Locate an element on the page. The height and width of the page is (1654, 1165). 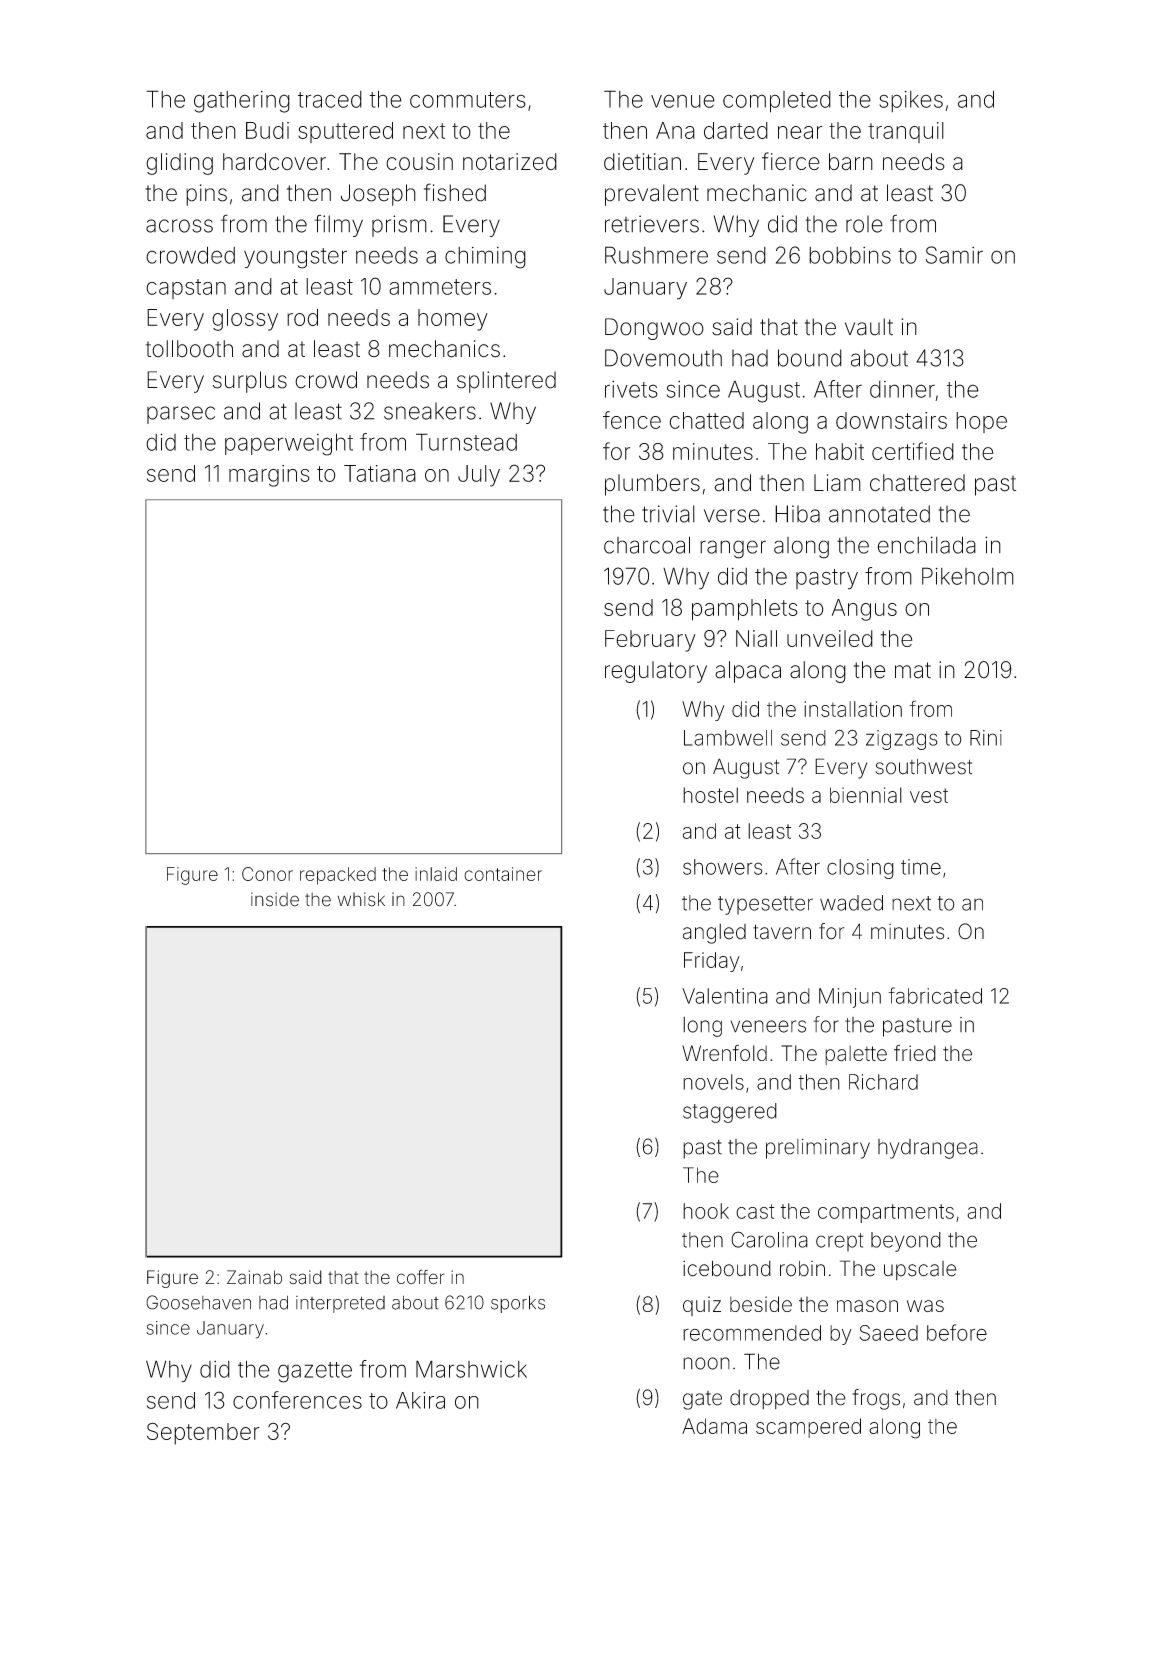
enchilada is located at coordinates (927, 545).
